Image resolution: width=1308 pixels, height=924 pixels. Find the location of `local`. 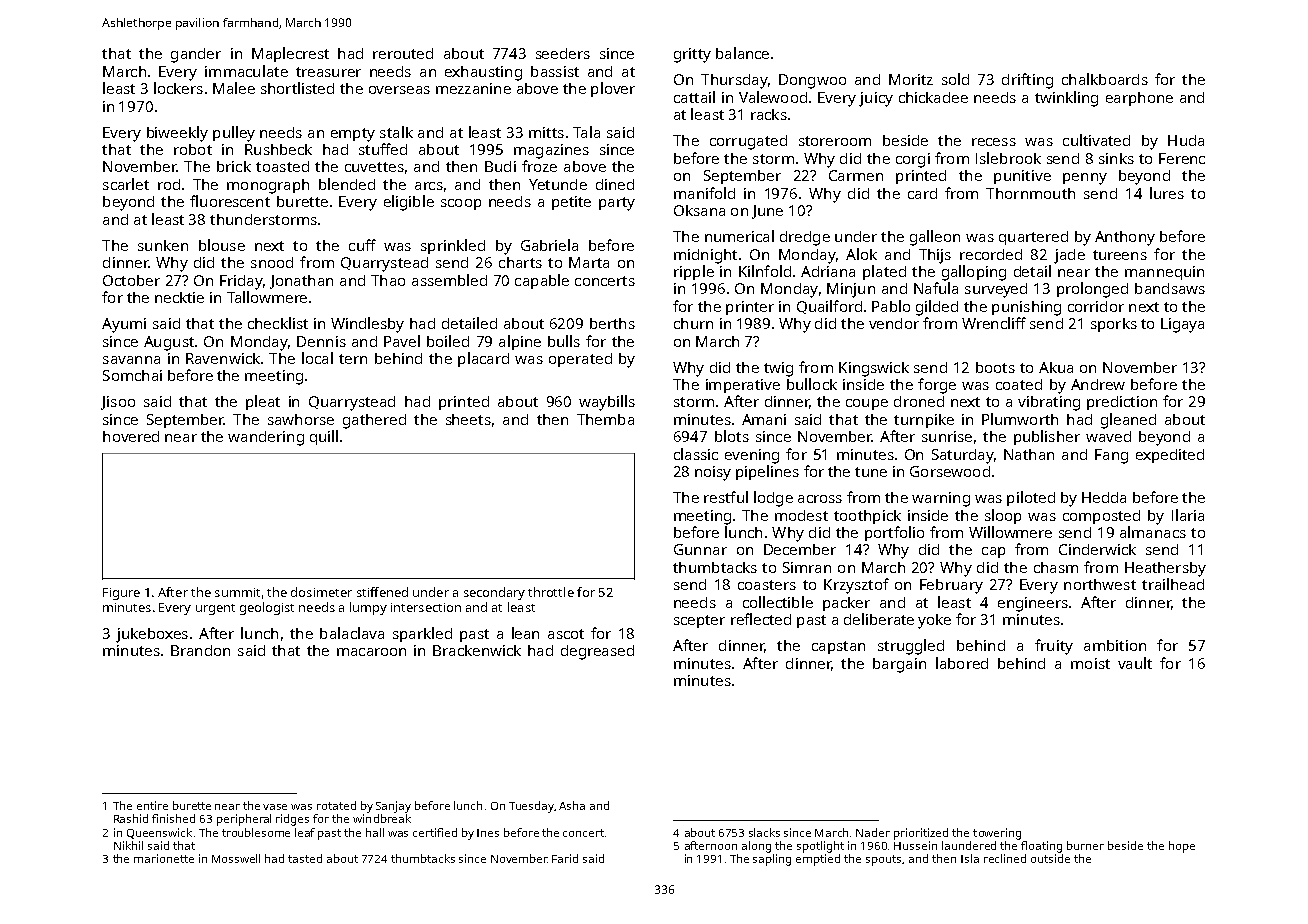

local is located at coordinates (317, 358).
